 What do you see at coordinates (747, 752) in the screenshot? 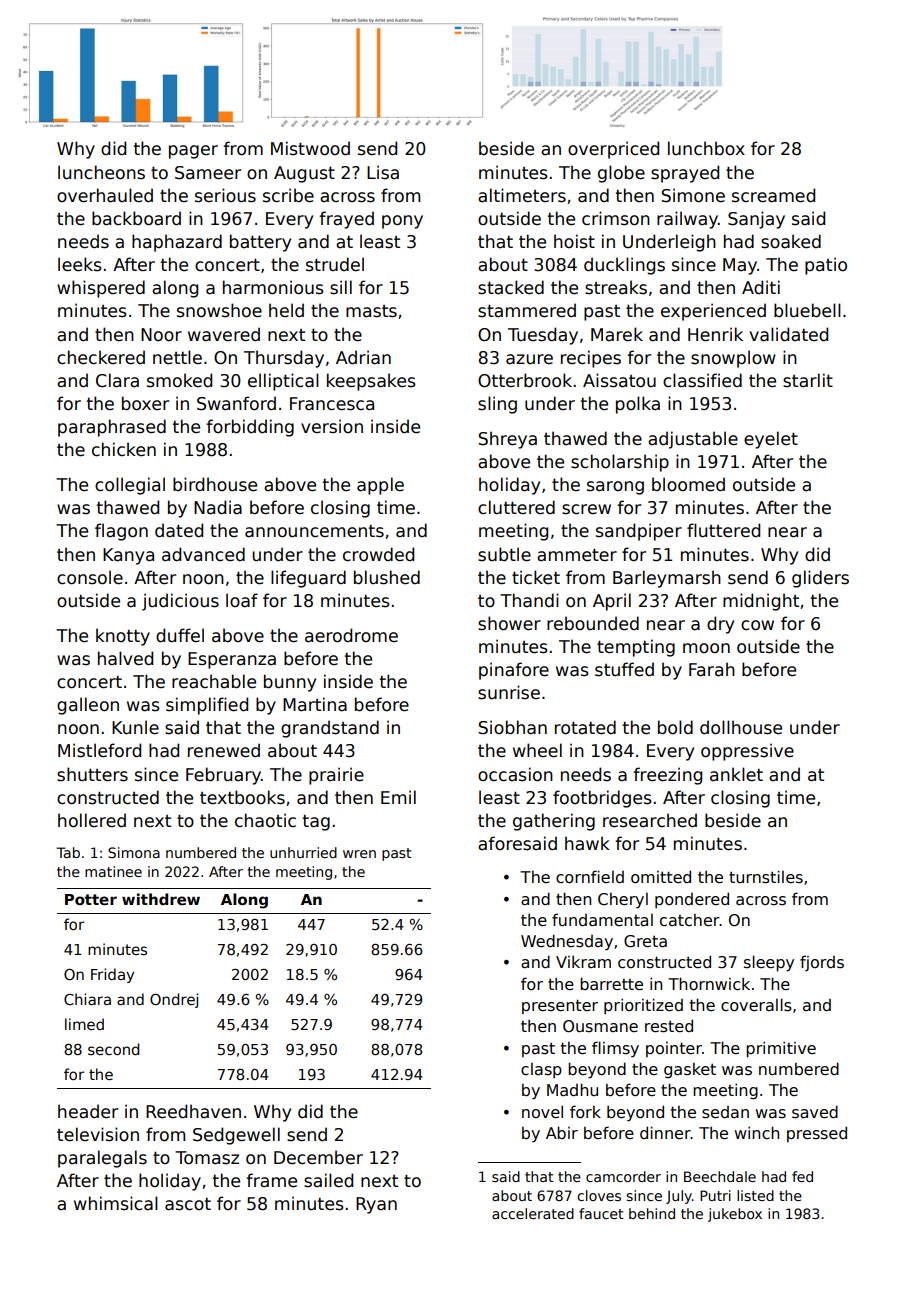
I see `oppressive` at bounding box center [747, 752].
